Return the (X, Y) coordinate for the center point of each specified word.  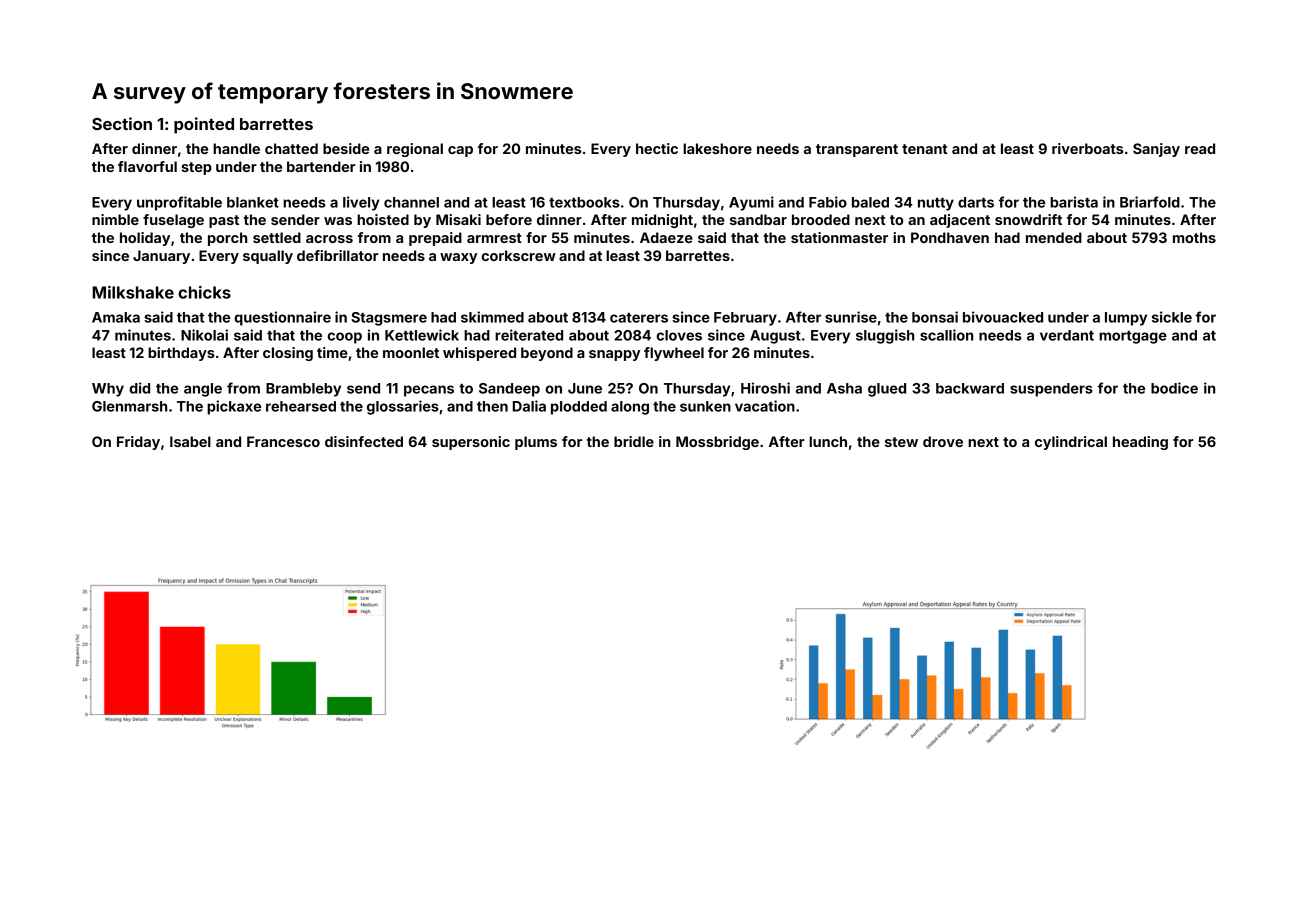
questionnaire (282, 318)
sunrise (851, 317)
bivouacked (1003, 317)
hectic (657, 148)
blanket (253, 202)
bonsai (935, 317)
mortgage (1133, 337)
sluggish (885, 336)
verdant (1067, 335)
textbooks (584, 202)
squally (268, 257)
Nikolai (204, 335)
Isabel (190, 441)
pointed (204, 125)
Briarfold (1150, 202)
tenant (925, 149)
